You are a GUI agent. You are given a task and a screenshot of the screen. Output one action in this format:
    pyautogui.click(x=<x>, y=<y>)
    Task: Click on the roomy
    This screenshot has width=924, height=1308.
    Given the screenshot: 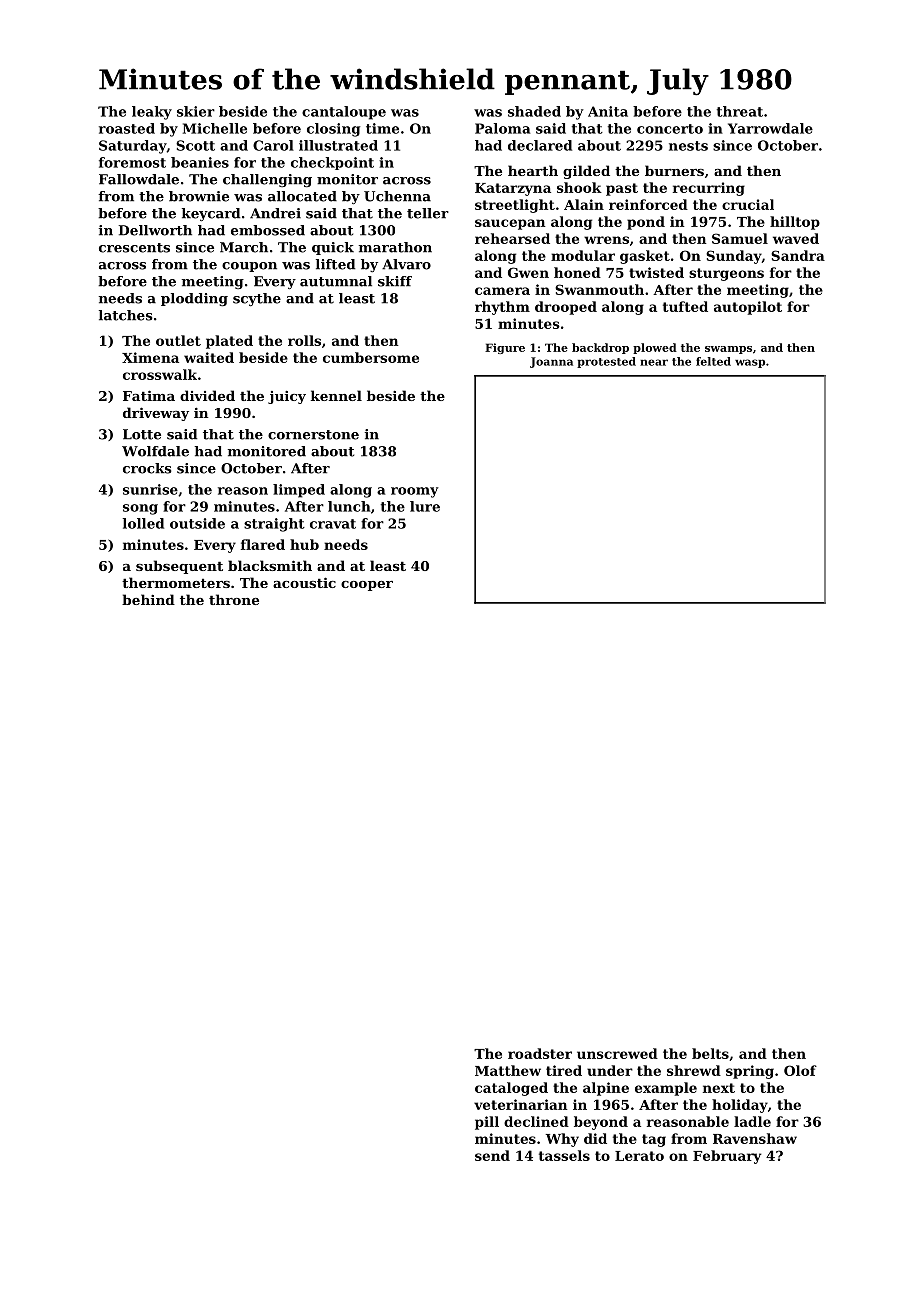 What is the action you would take?
    pyautogui.click(x=415, y=492)
